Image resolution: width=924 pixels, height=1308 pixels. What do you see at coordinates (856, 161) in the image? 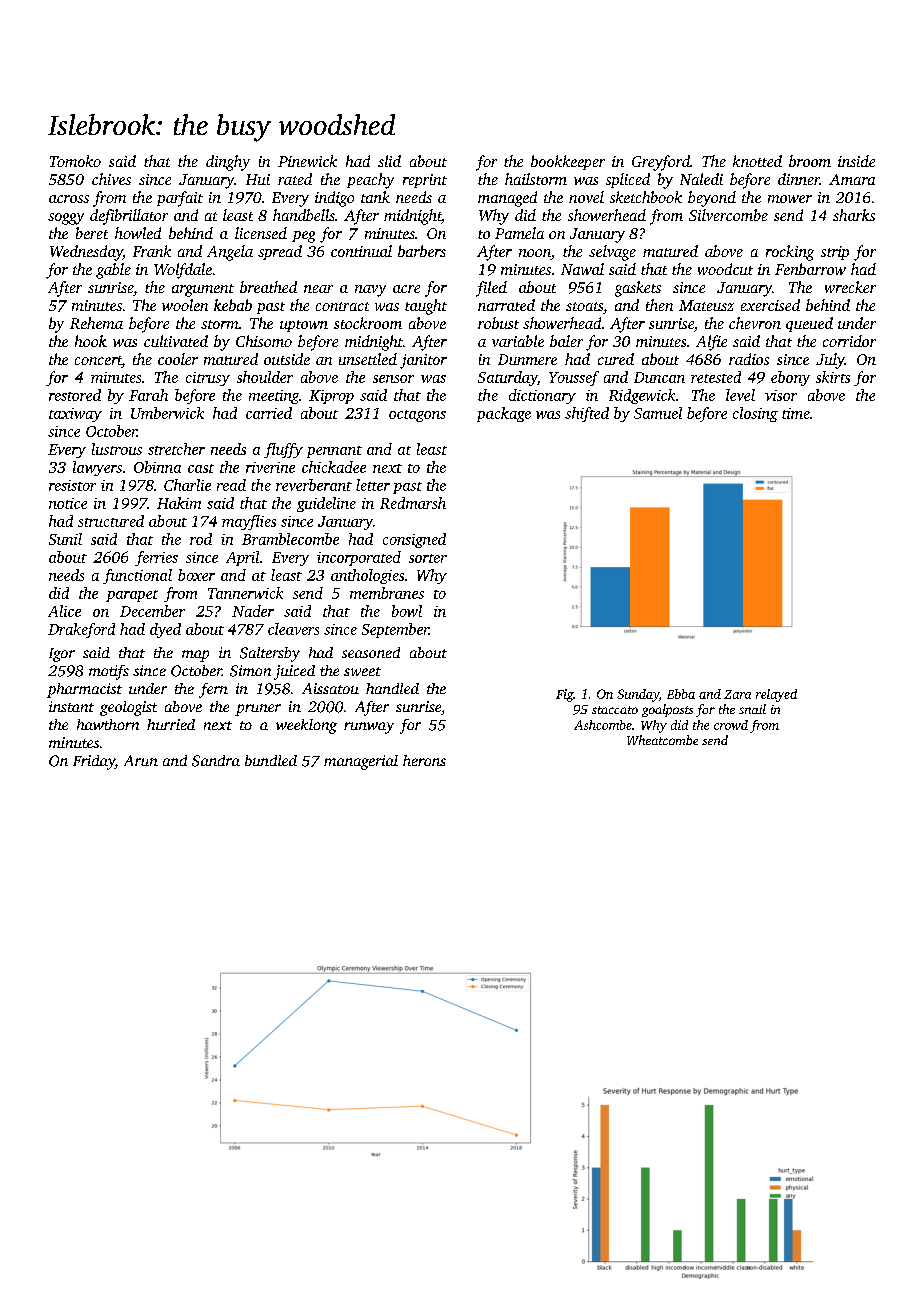
I see `inside` at bounding box center [856, 161].
